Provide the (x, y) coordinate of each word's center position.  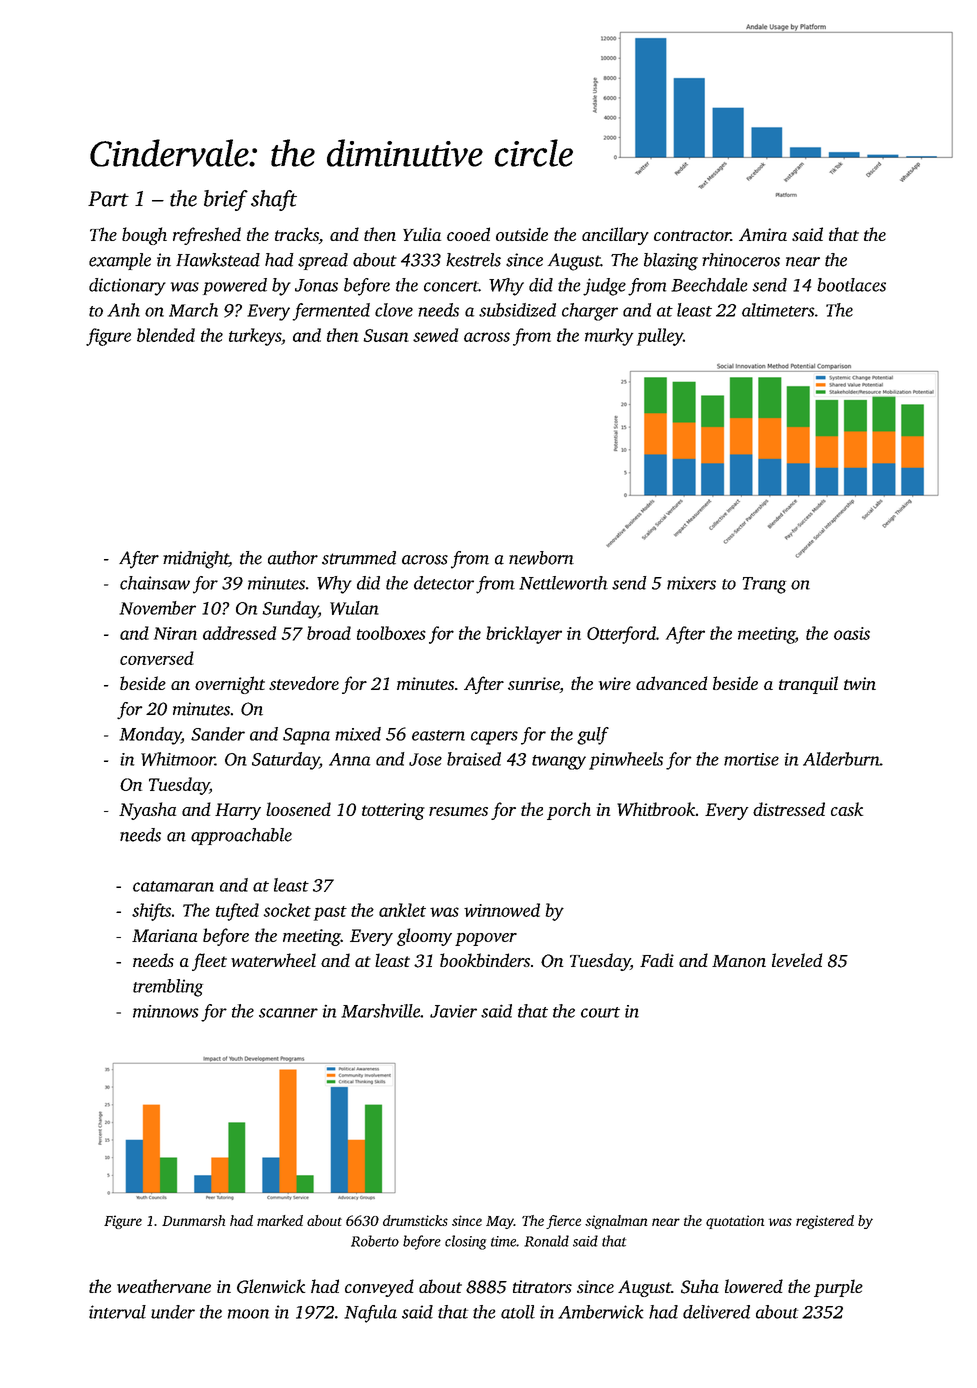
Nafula (370, 1314)
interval (117, 1312)
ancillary (615, 236)
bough (144, 236)
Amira (763, 234)
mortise (751, 759)
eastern (438, 735)
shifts (151, 912)
